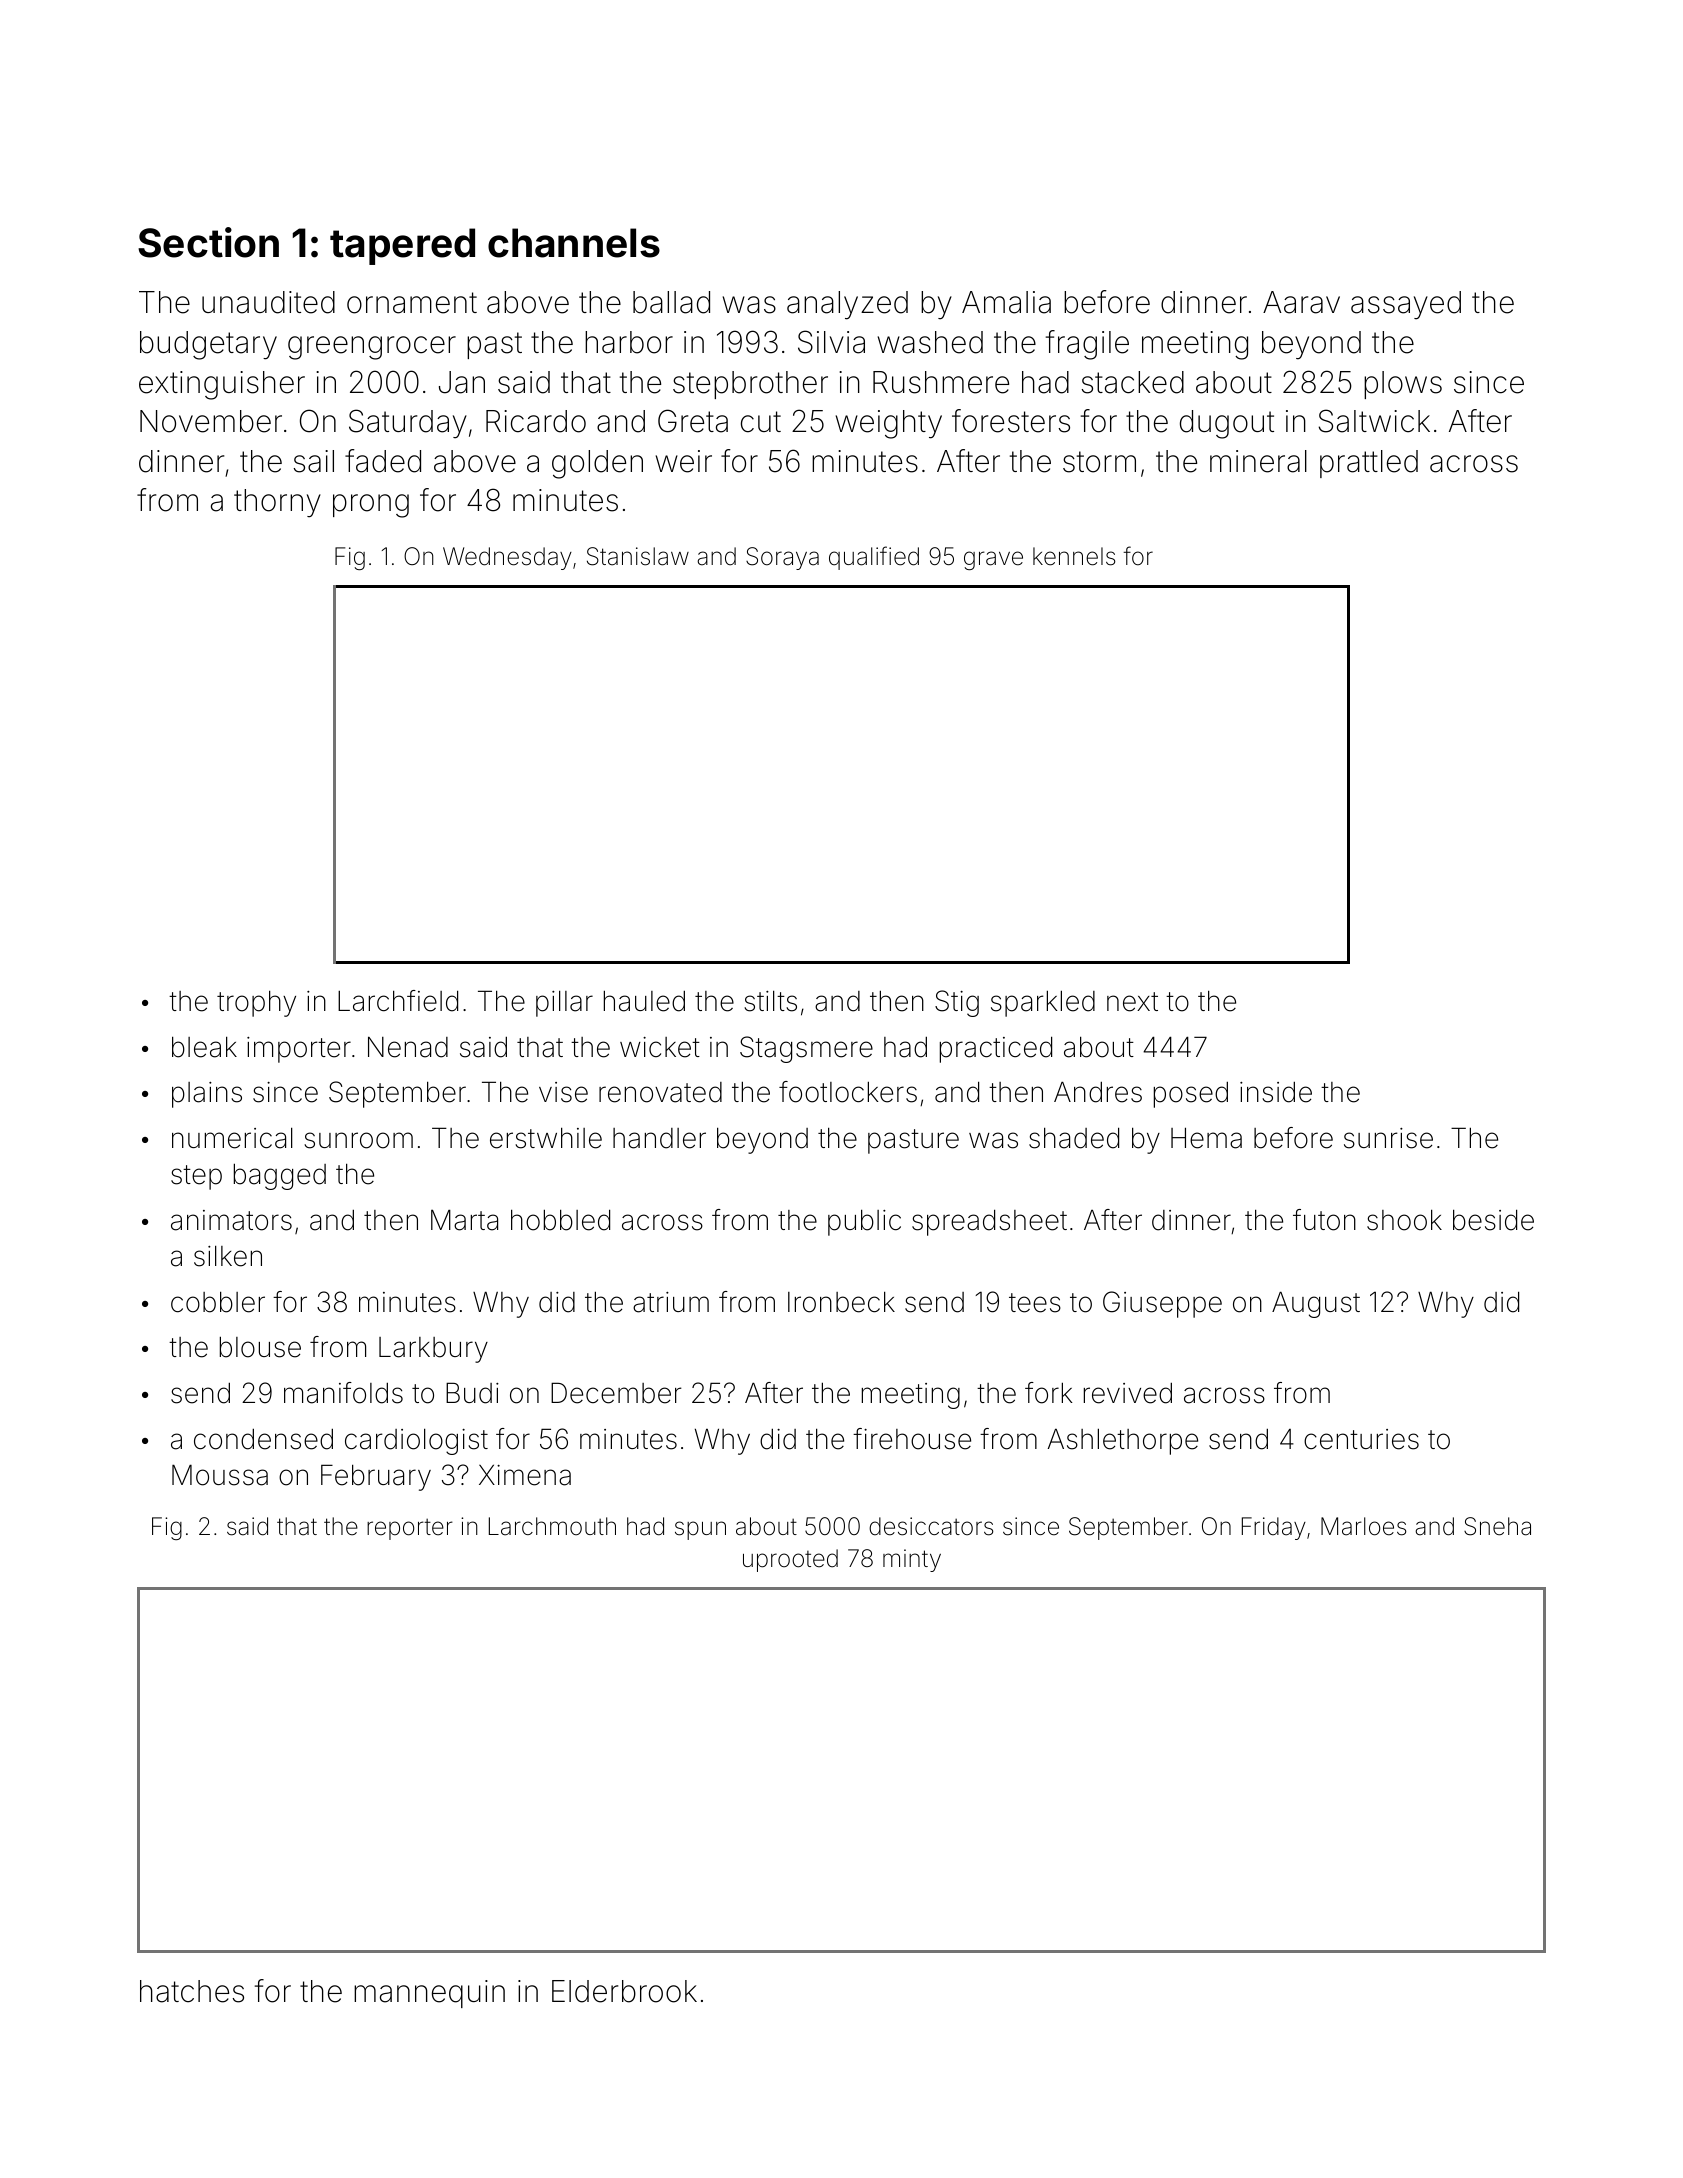 This page has height=2178, width=1683. Describe the element at coordinates (1497, 1526) in the page. I see `Sneha` at that location.
